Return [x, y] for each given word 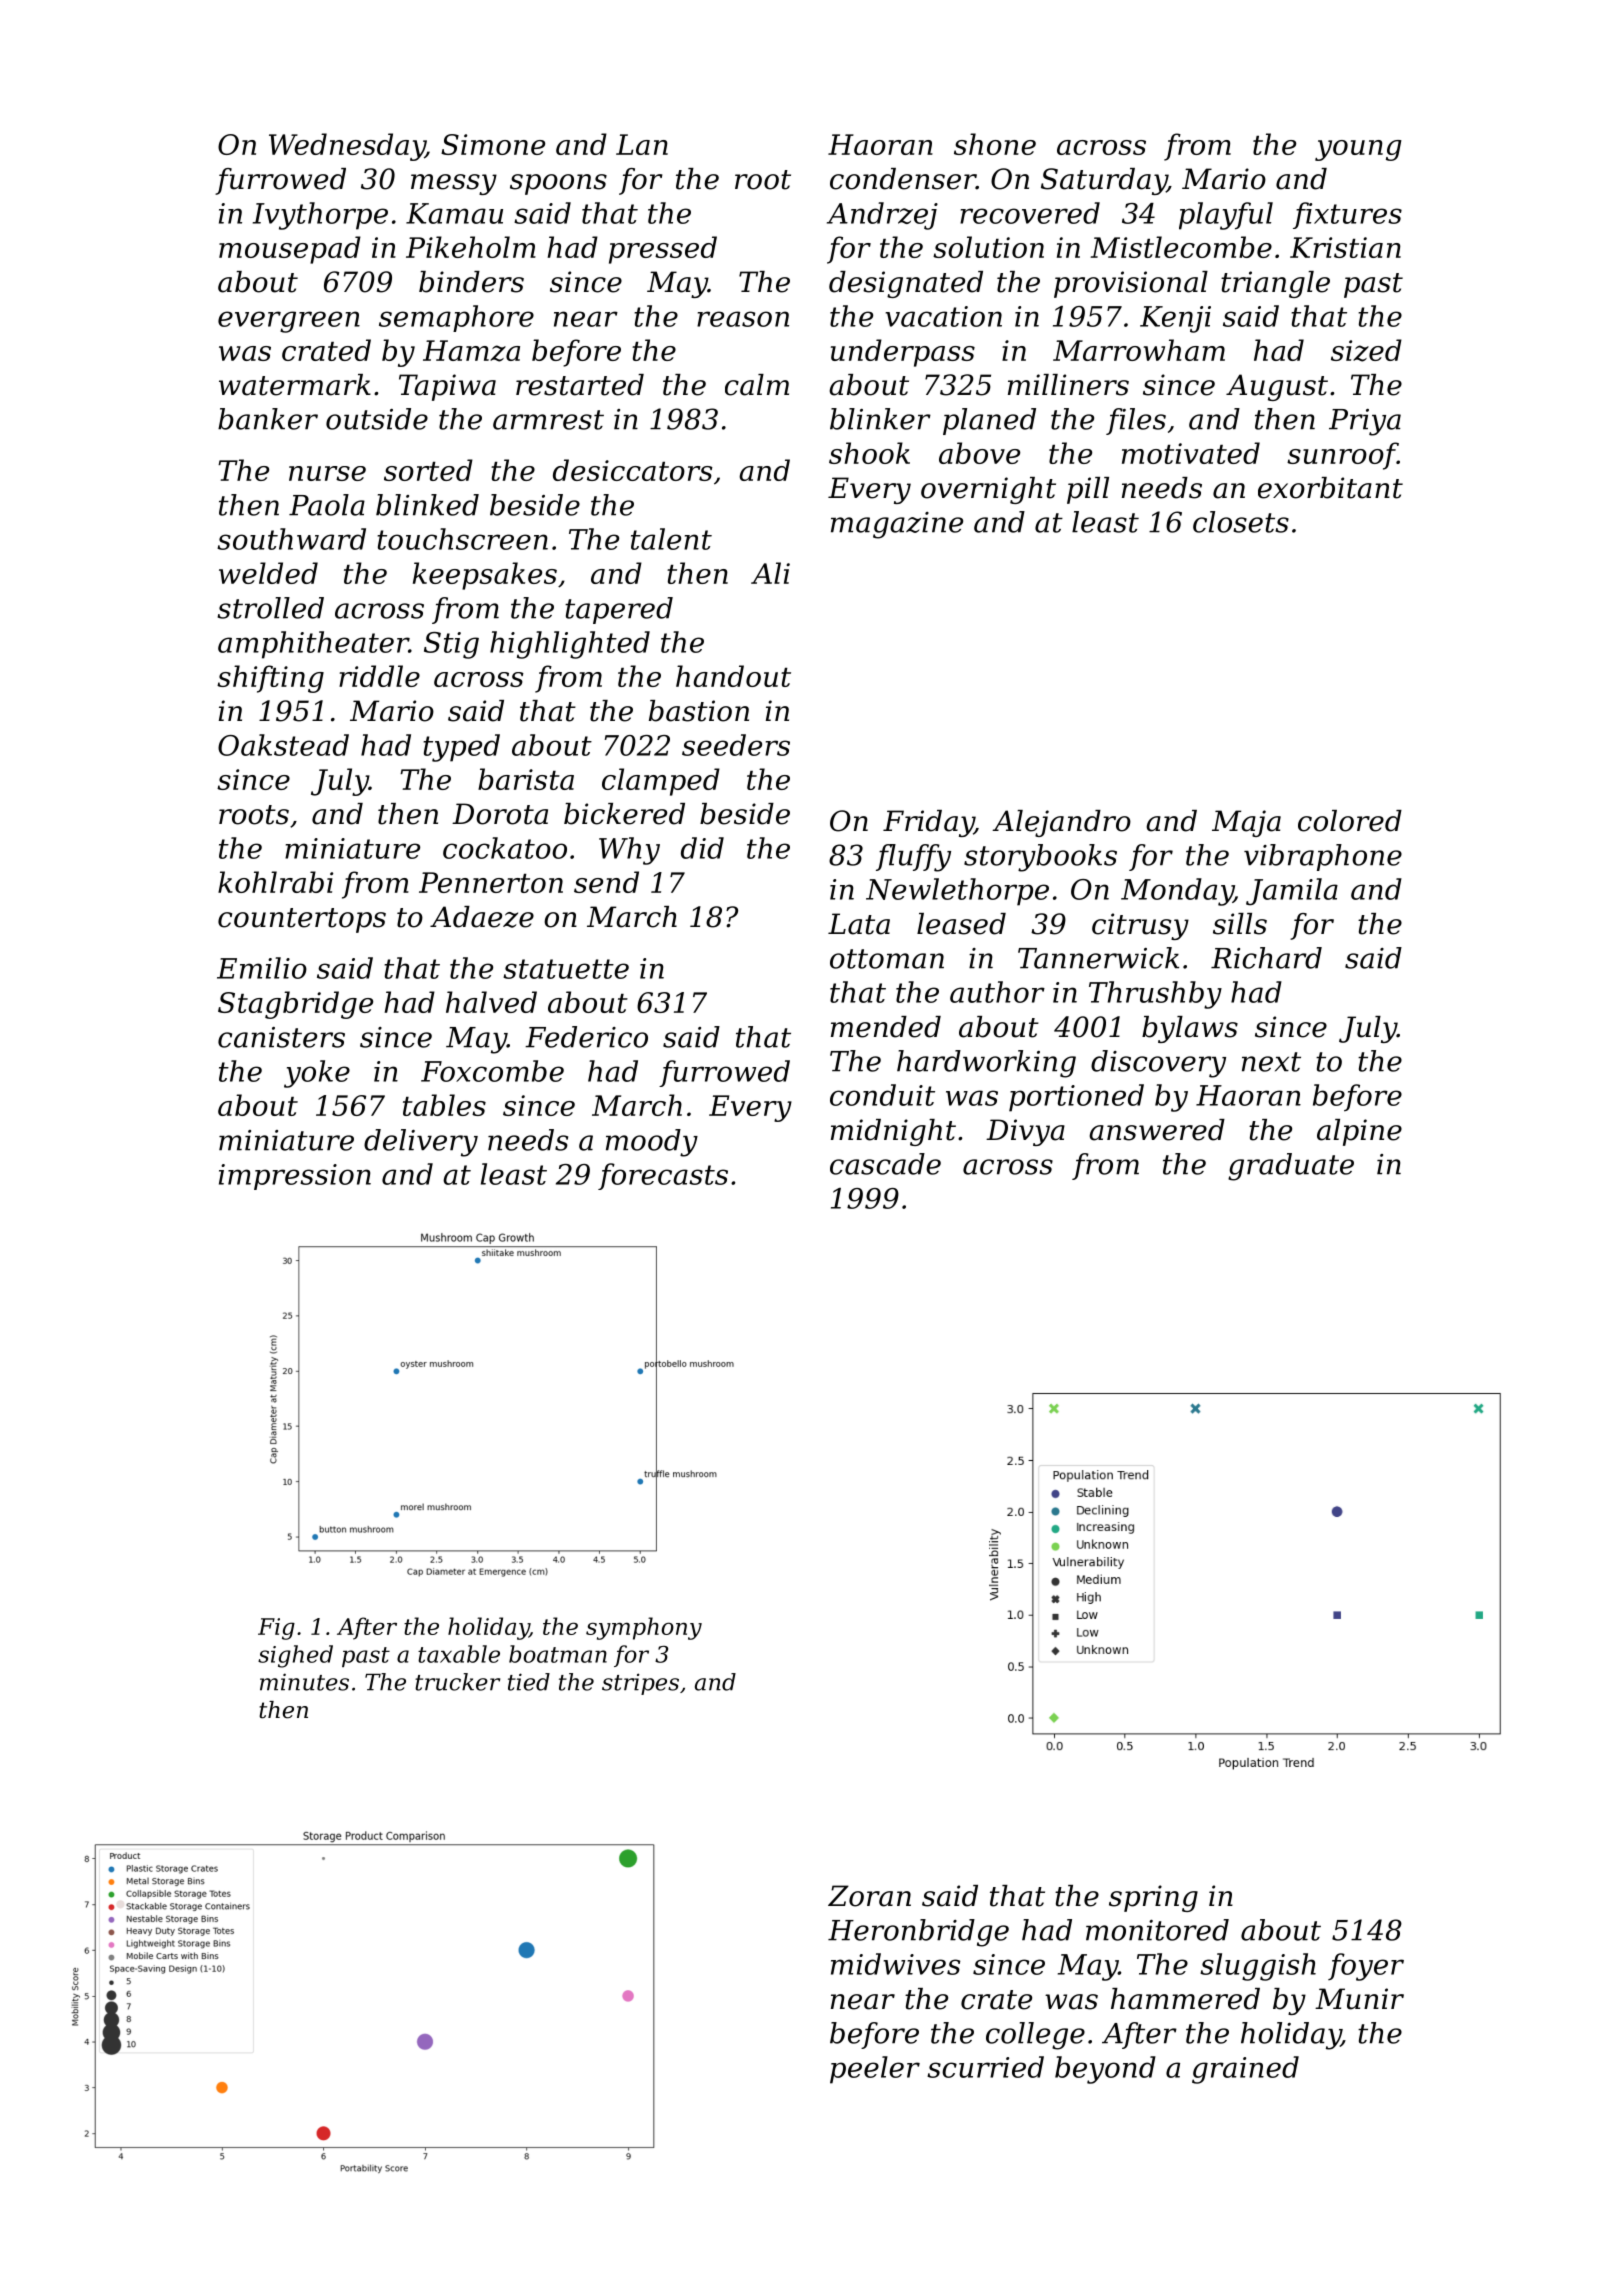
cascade [885, 1164]
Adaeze [482, 917]
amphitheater [313, 645]
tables [444, 1105]
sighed [295, 1656]
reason [743, 319]
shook [869, 453]
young [1358, 150]
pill [1088, 490]
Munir [1359, 1999]
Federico [586, 1037]
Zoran [869, 1896]
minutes [304, 1682]
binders [471, 282]
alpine [1359, 1132]
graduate [1291, 1167]
